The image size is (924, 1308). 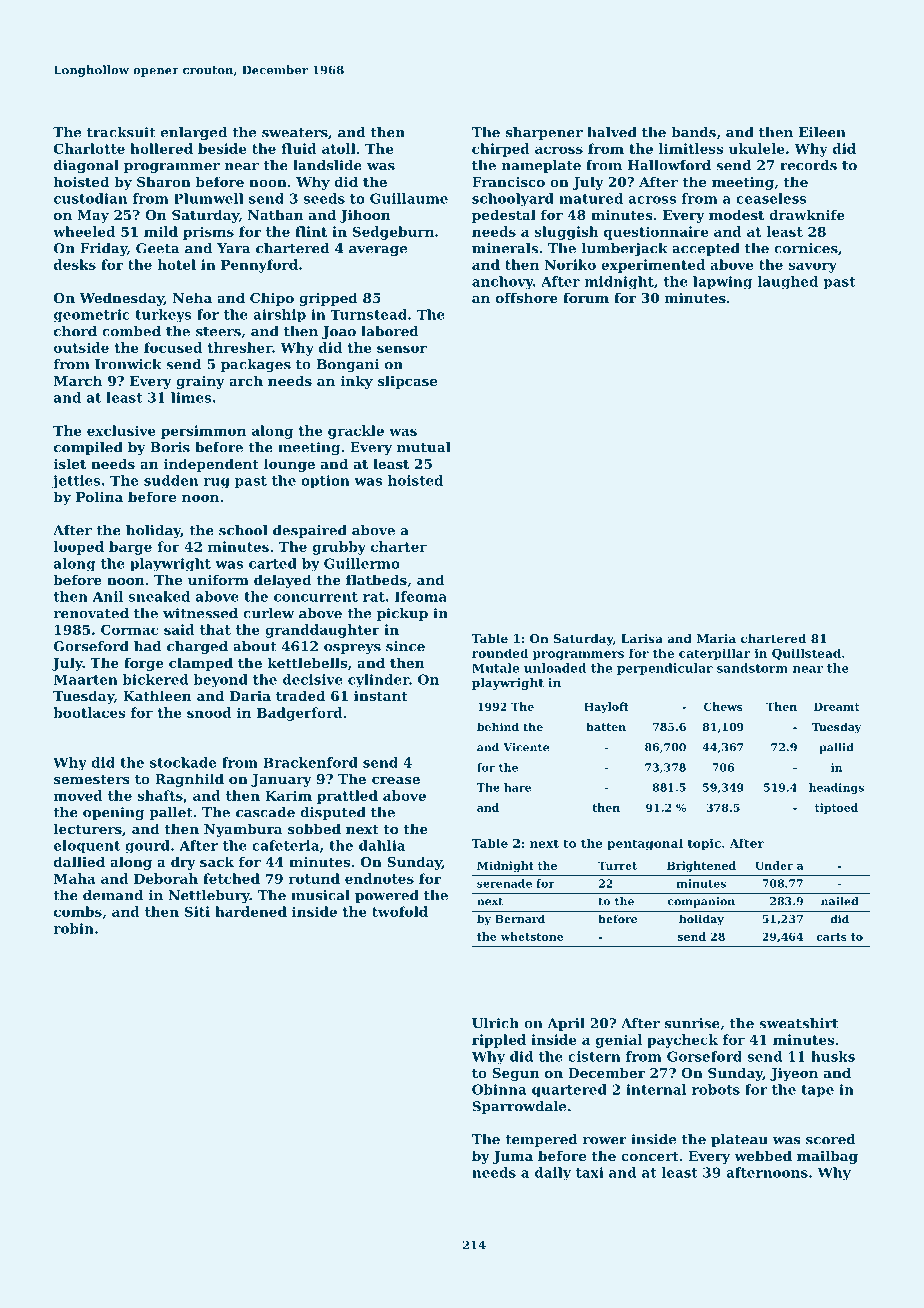 What do you see at coordinates (254, 646) in the image?
I see `about` at bounding box center [254, 646].
